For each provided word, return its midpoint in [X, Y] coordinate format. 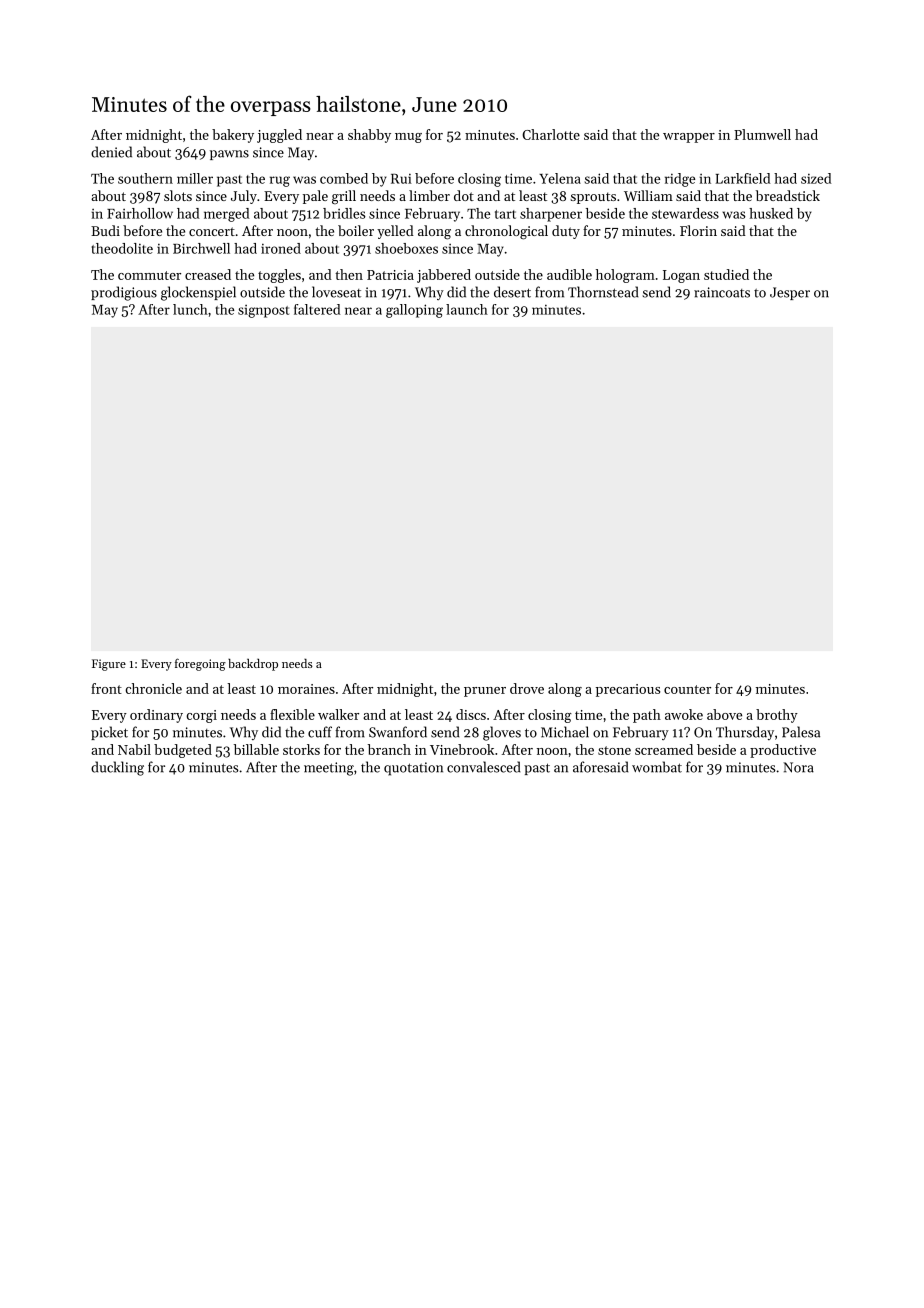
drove [527, 688]
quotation [413, 769]
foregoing [200, 664]
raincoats [722, 292]
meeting [329, 769]
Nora [798, 767]
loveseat [336, 292]
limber [429, 195]
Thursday [745, 733]
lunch [190, 309]
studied [726, 274]
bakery [233, 136]
